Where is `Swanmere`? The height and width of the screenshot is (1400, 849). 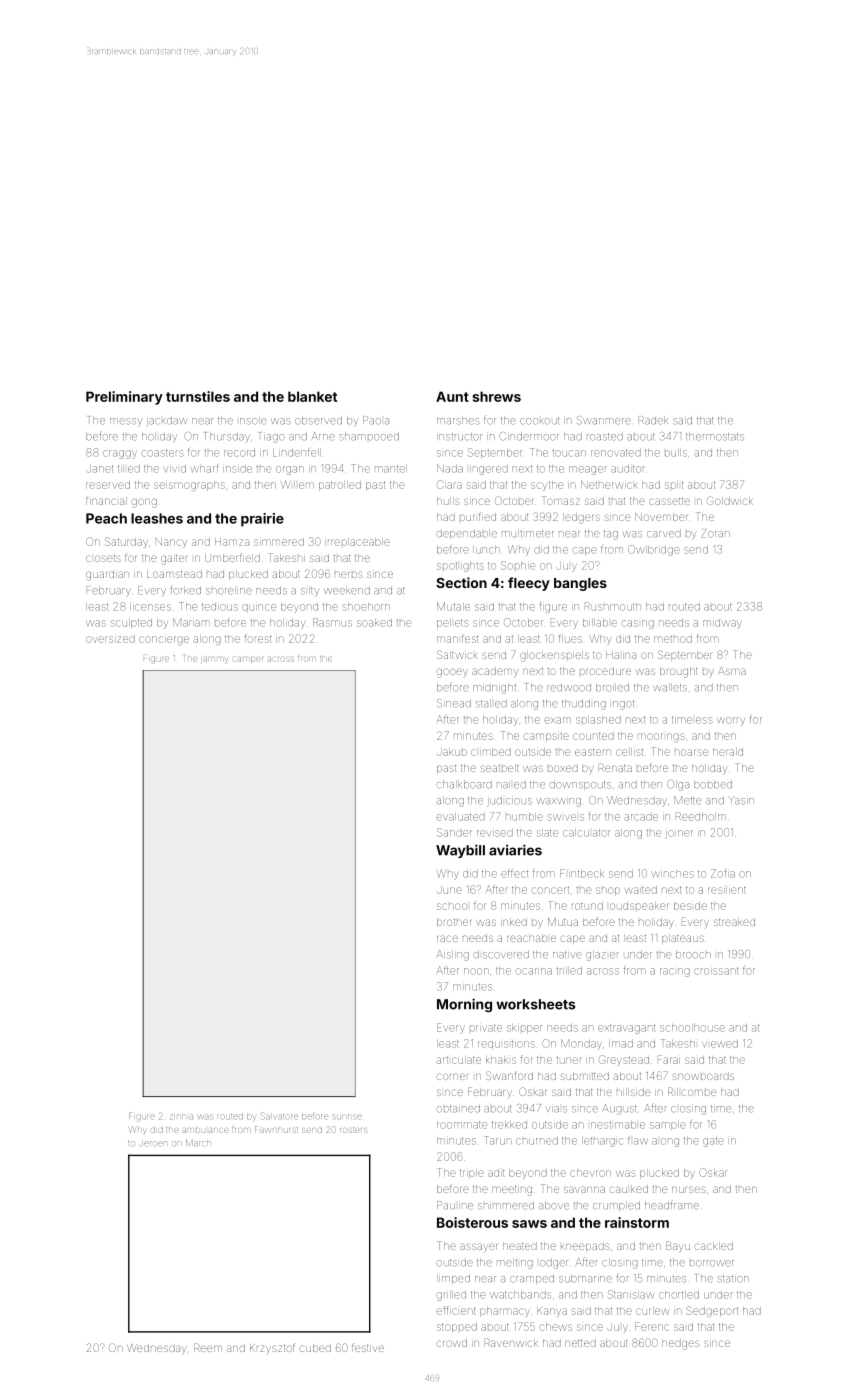
Swanmere is located at coordinates (604, 420).
